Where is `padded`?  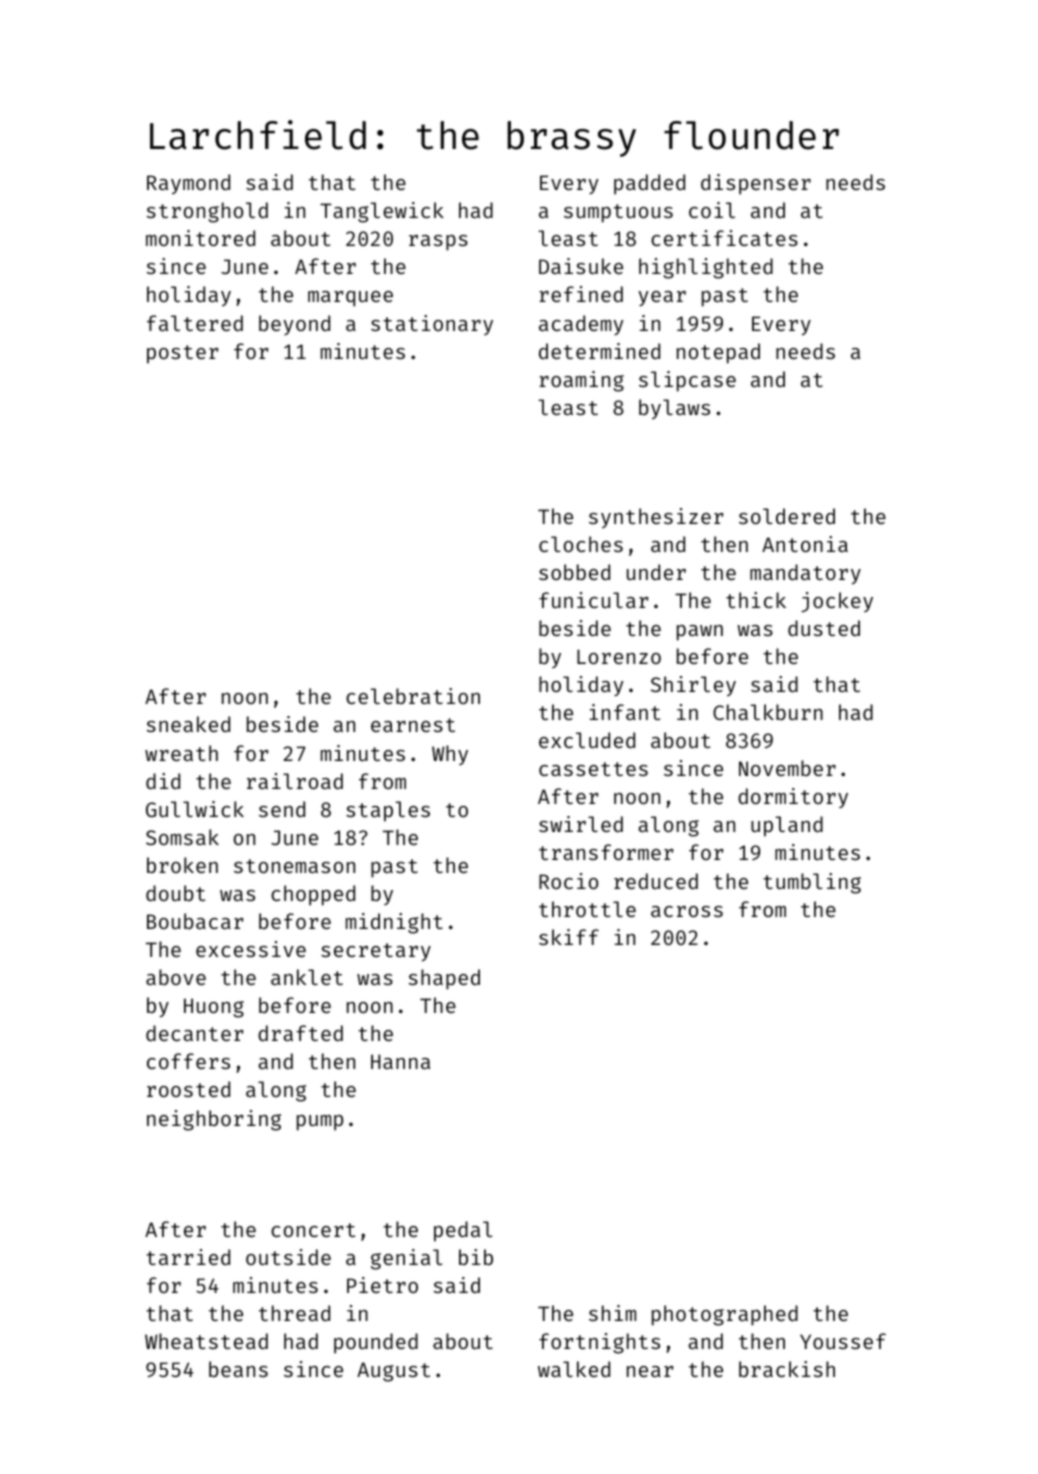
padded is located at coordinates (649, 184).
